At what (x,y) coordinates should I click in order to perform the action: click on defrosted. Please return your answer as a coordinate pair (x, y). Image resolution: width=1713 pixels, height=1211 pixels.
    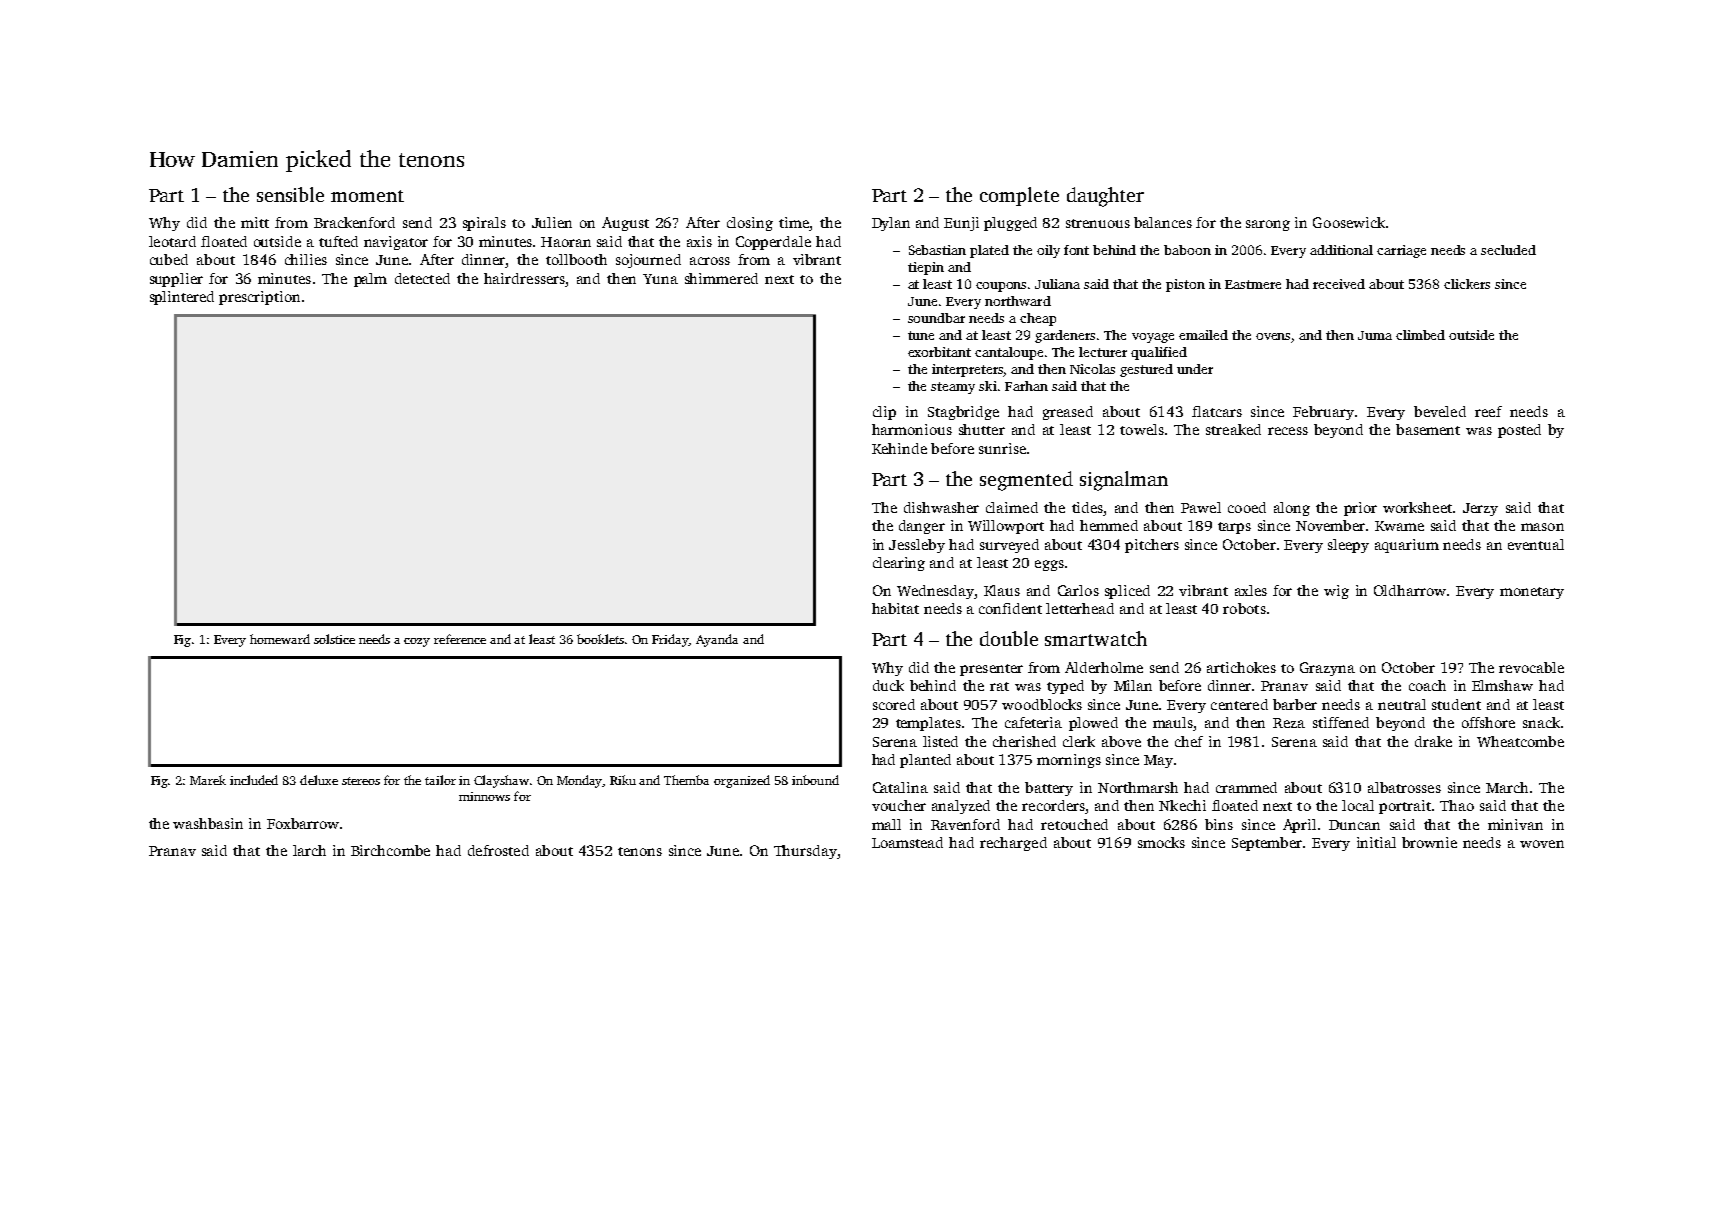
    Looking at the image, I should click on (498, 850).
